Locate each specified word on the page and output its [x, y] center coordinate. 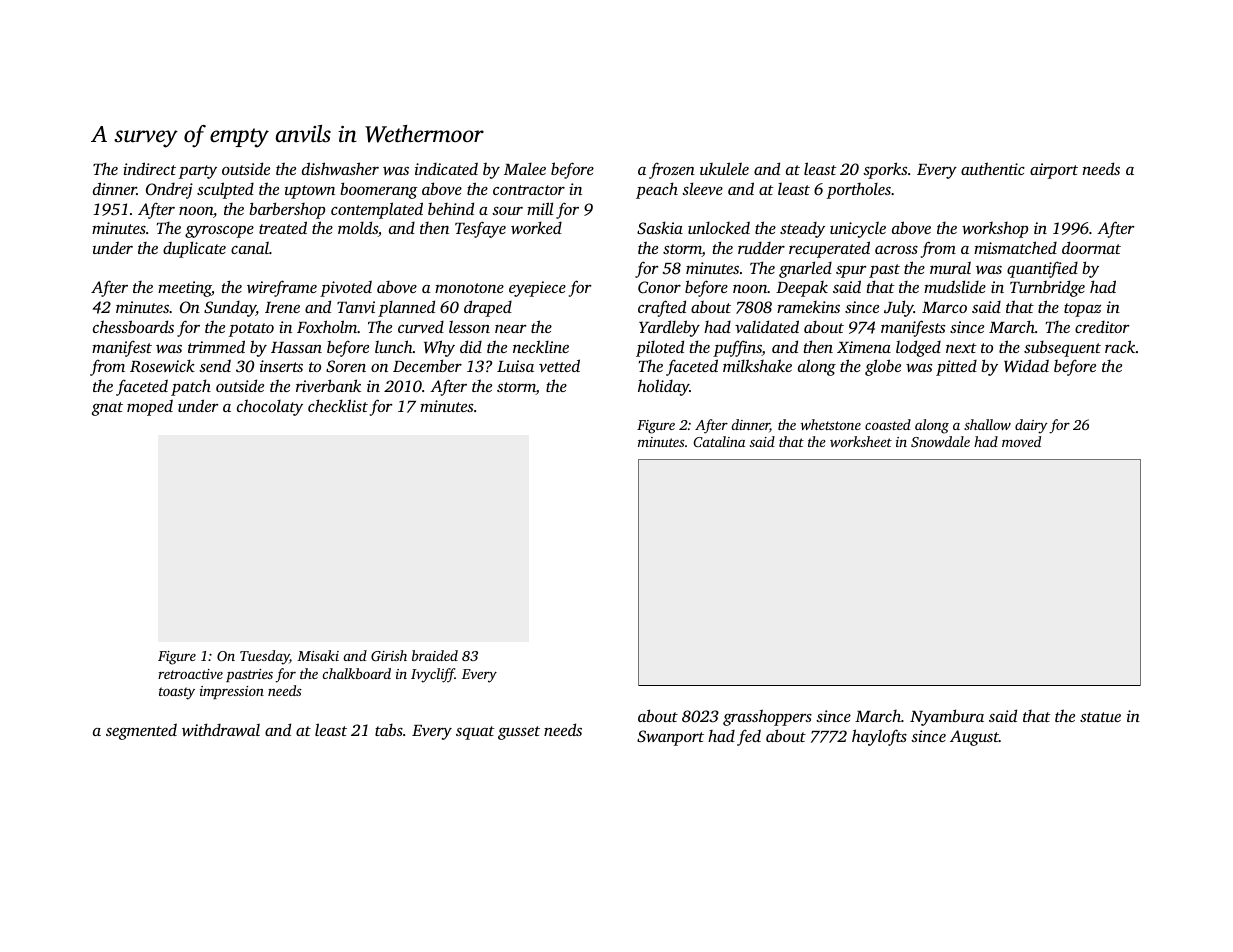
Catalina [719, 441]
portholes [859, 191]
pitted [956, 368]
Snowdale [940, 441]
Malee [525, 169]
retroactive [190, 674]
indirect [149, 168]
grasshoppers [767, 717]
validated [767, 326]
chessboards [133, 326]
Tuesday [265, 657]
